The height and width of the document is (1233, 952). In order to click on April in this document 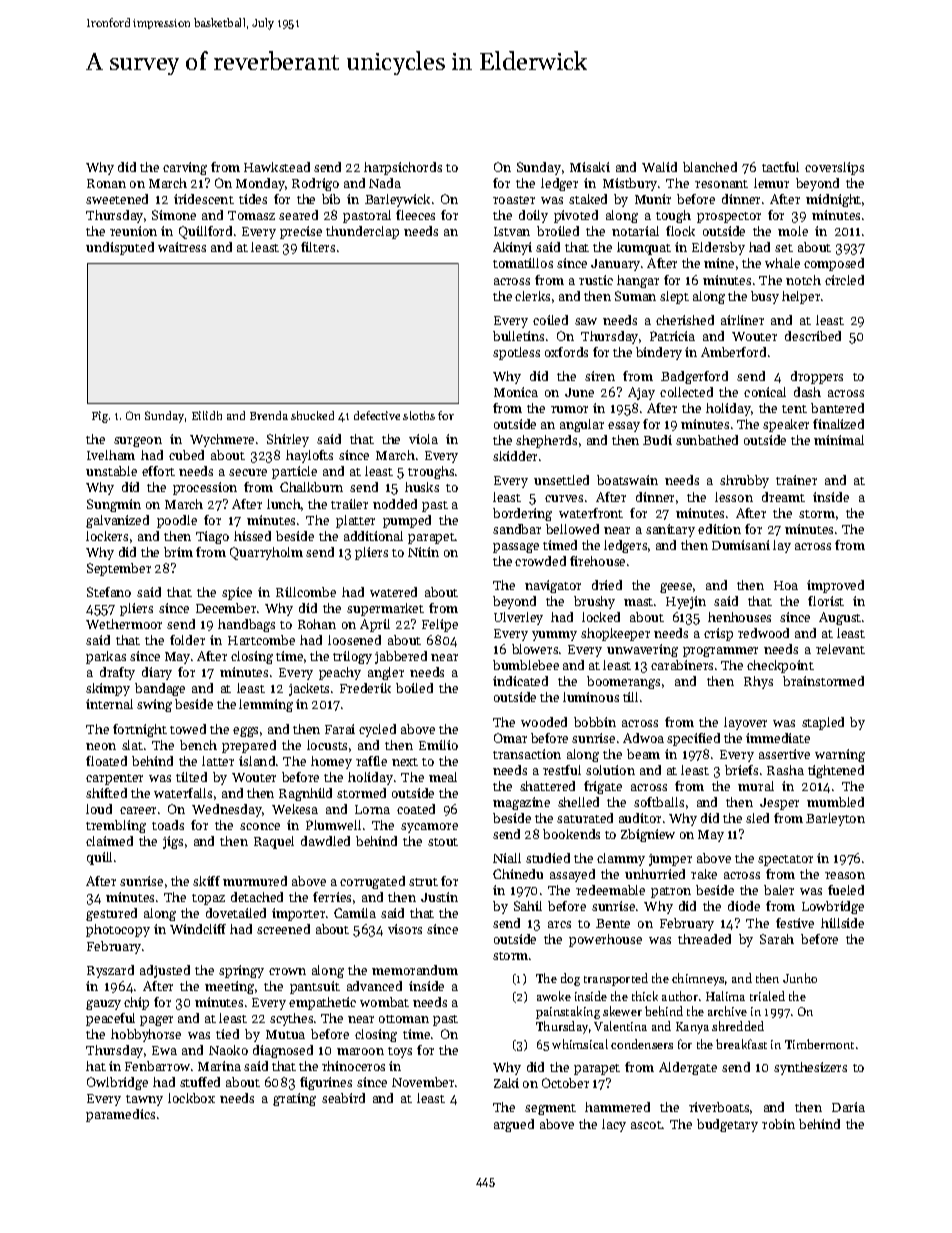, I will do `click(375, 625)`.
